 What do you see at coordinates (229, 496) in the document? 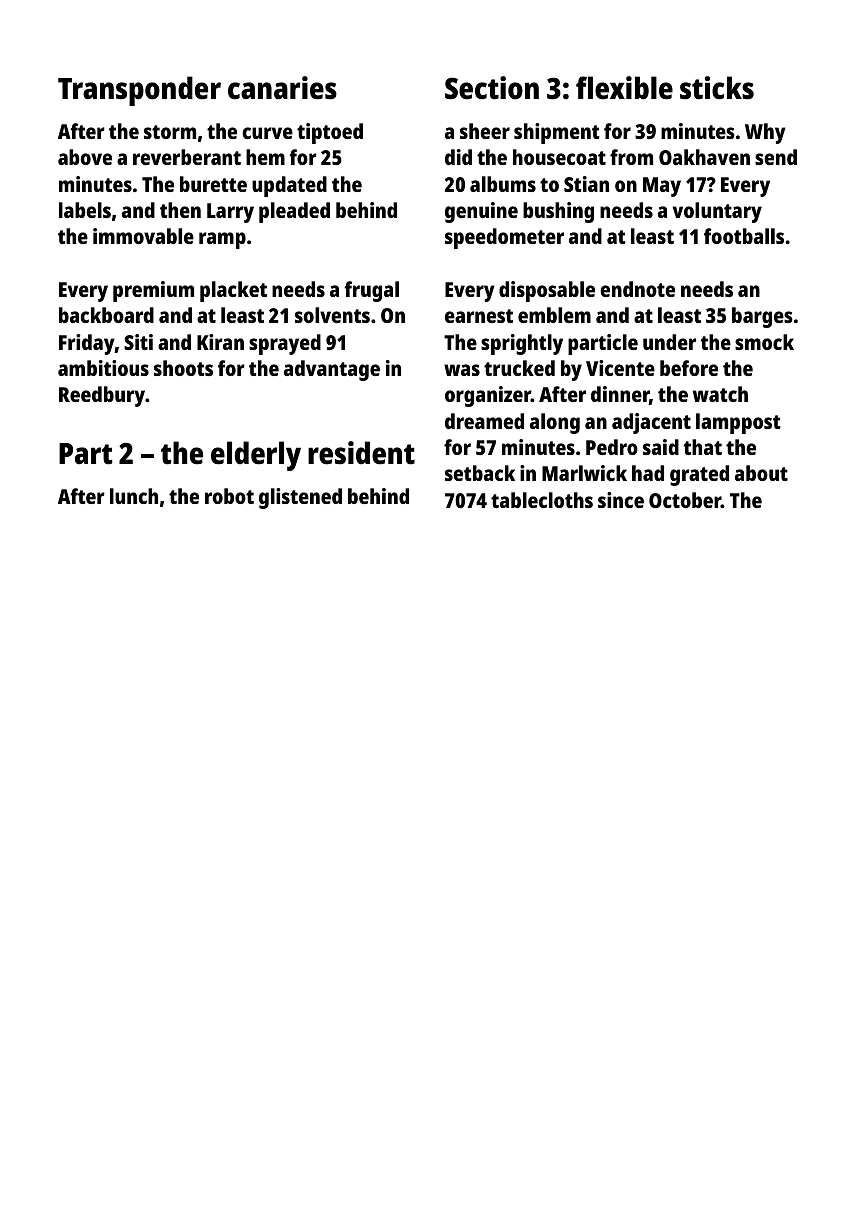
I see `robot` at bounding box center [229, 496].
